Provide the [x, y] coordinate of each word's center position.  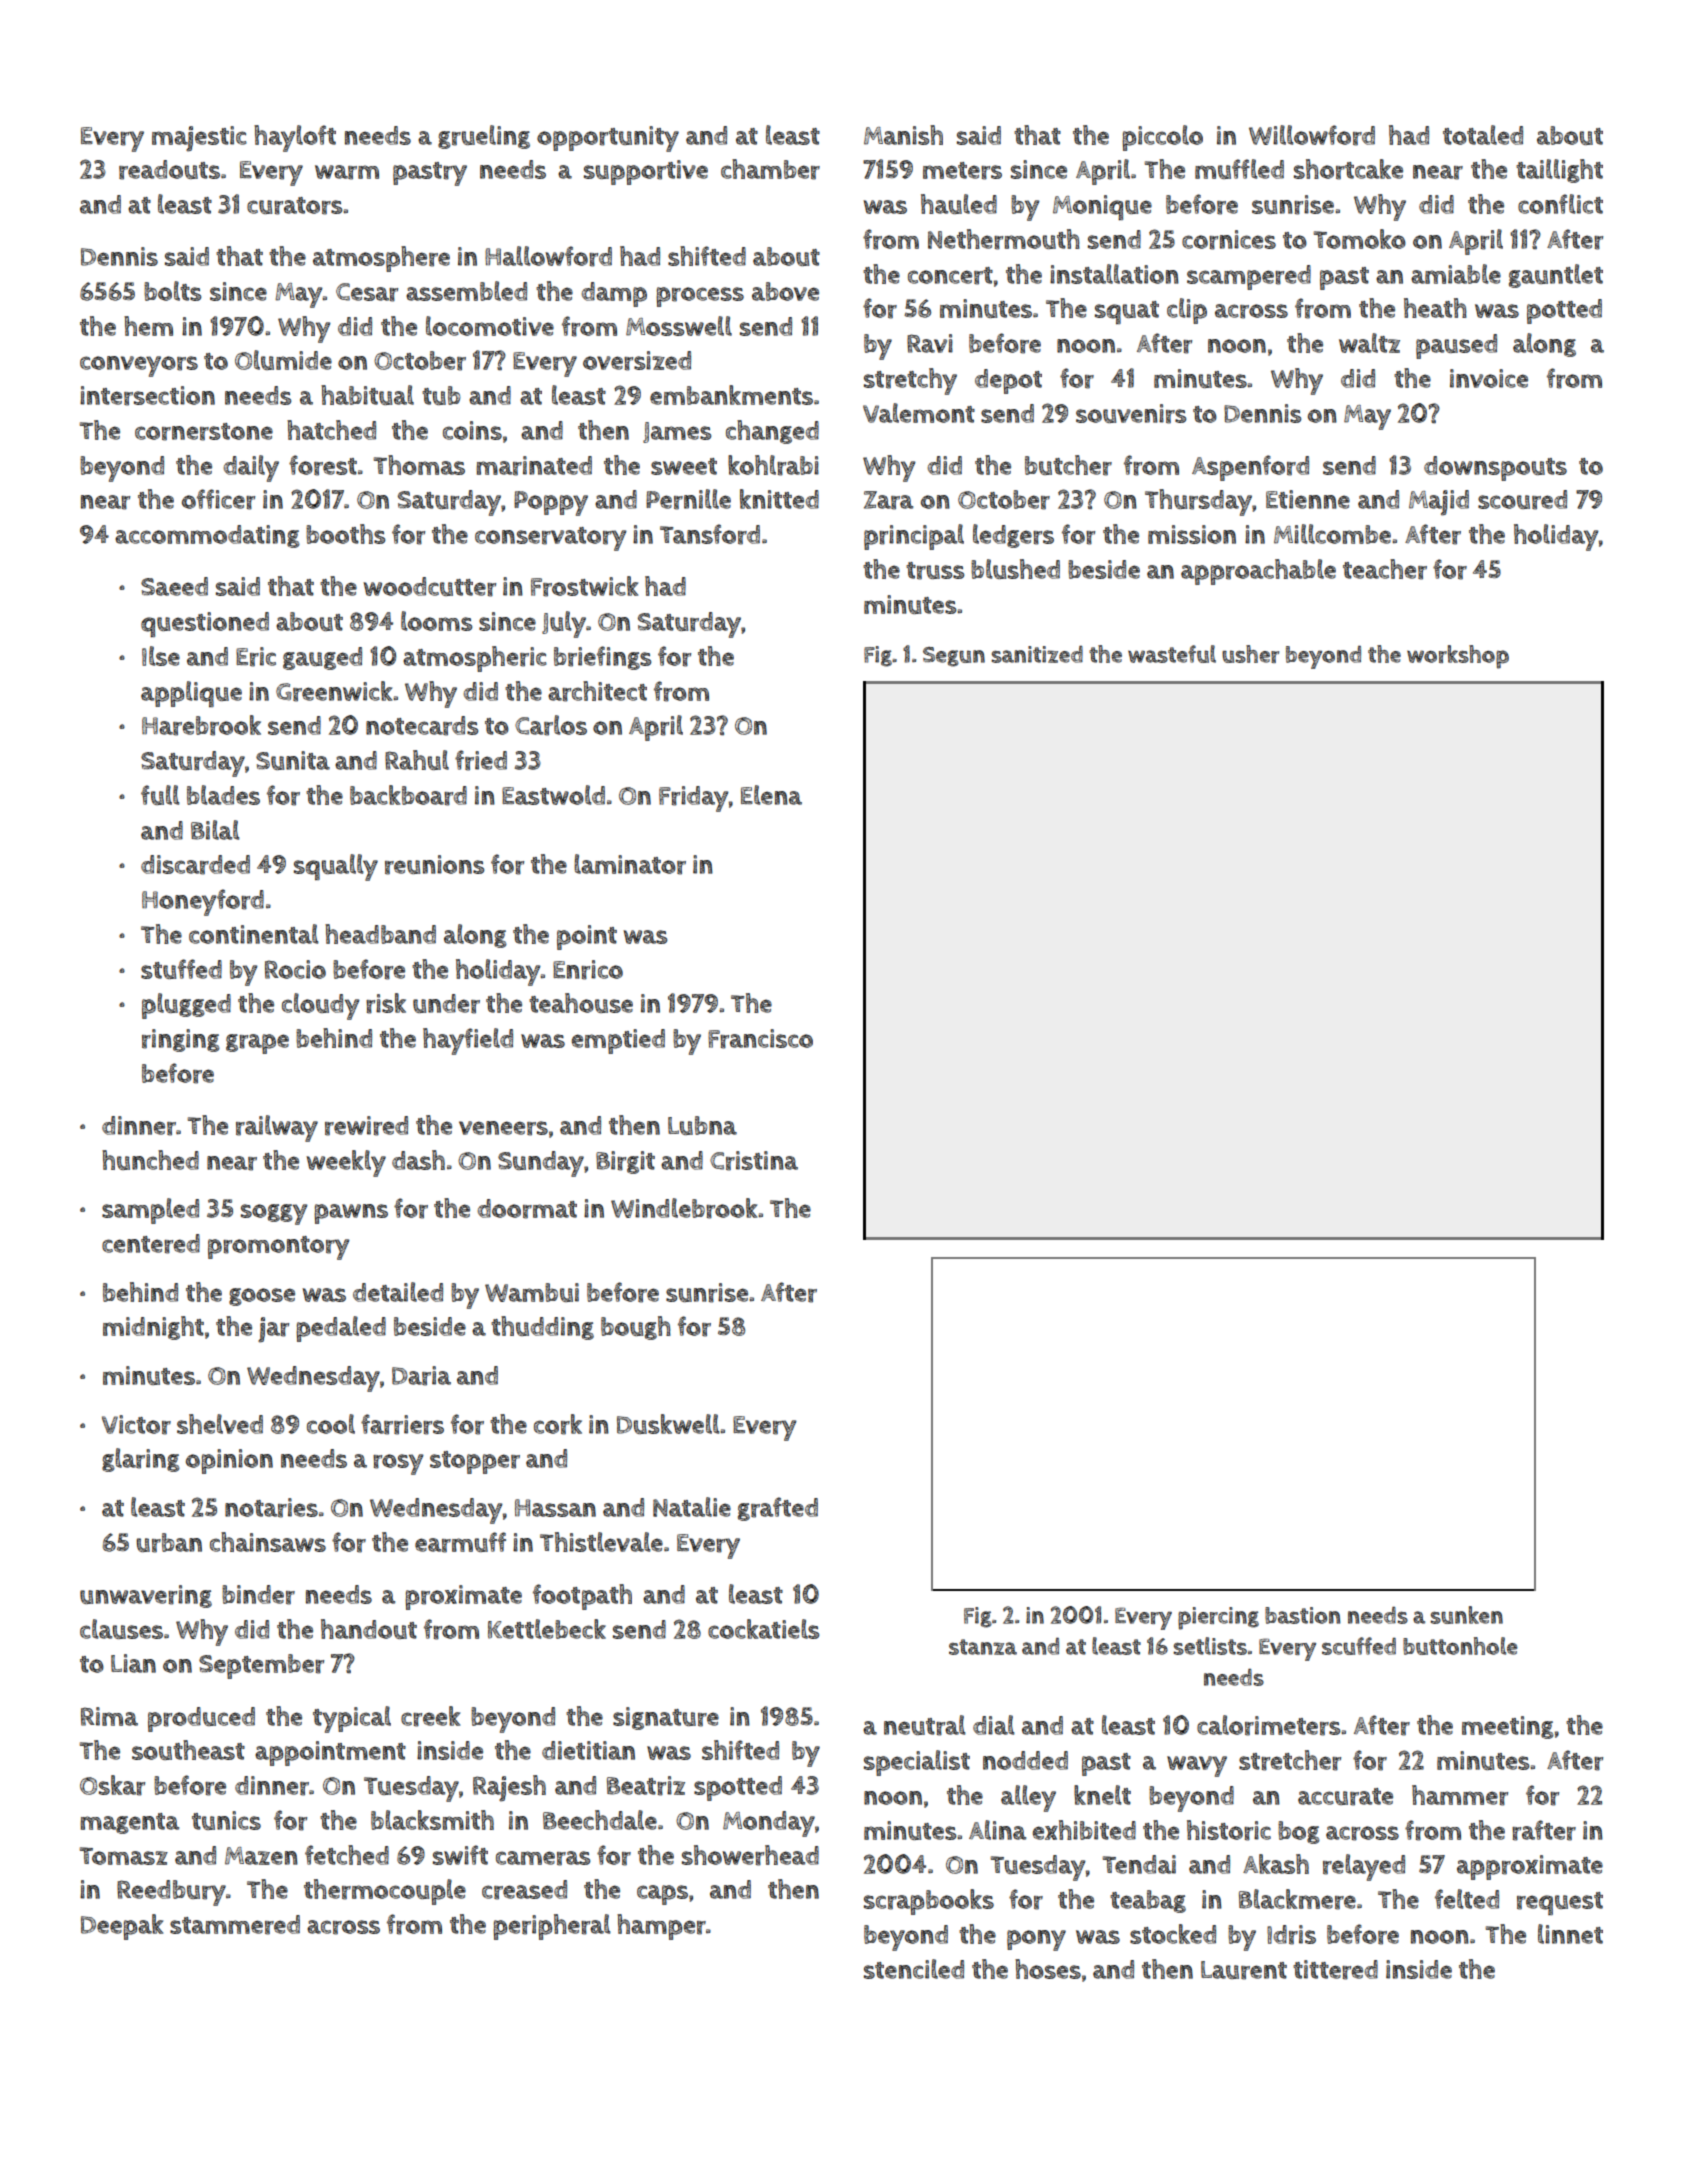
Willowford [1312, 135]
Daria [421, 1376]
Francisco [760, 1039]
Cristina [754, 1161]
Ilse [161, 656]
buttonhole [1460, 1646]
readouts [169, 170]
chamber [770, 169]
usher [1250, 654]
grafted [778, 1509]
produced [201, 1719]
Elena [771, 795]
